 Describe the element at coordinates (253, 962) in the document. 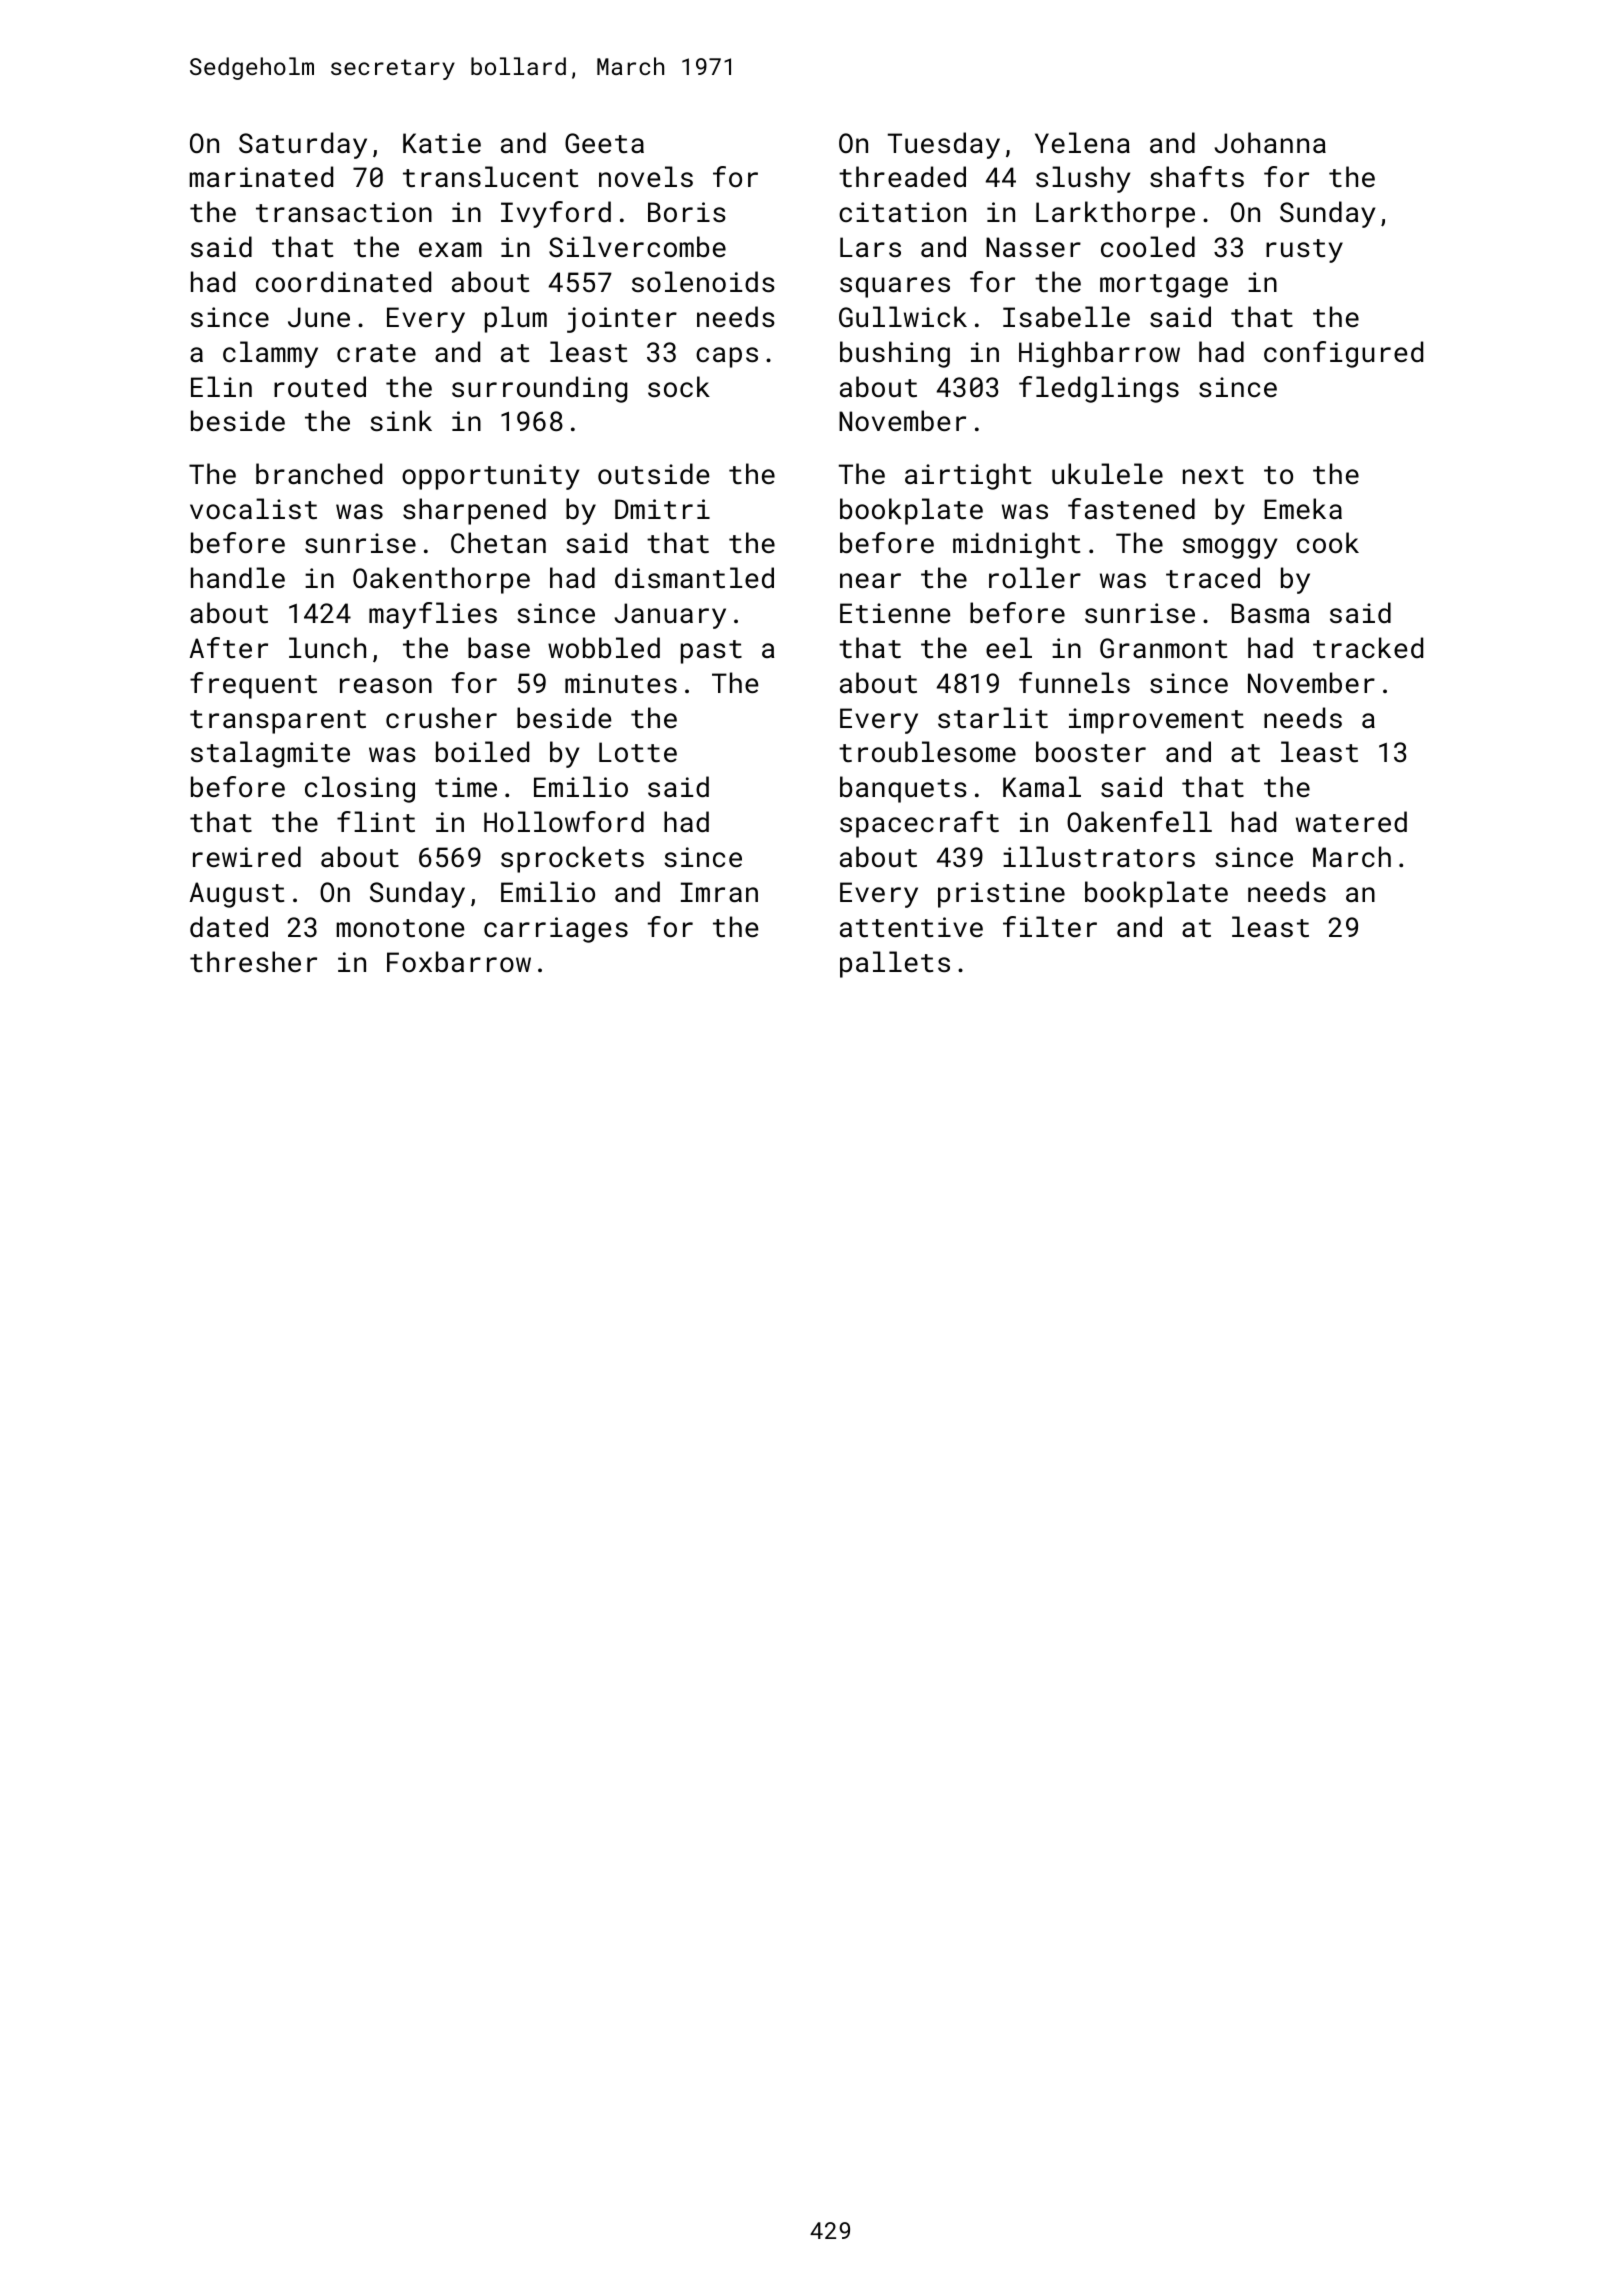

I see `thresher` at that location.
